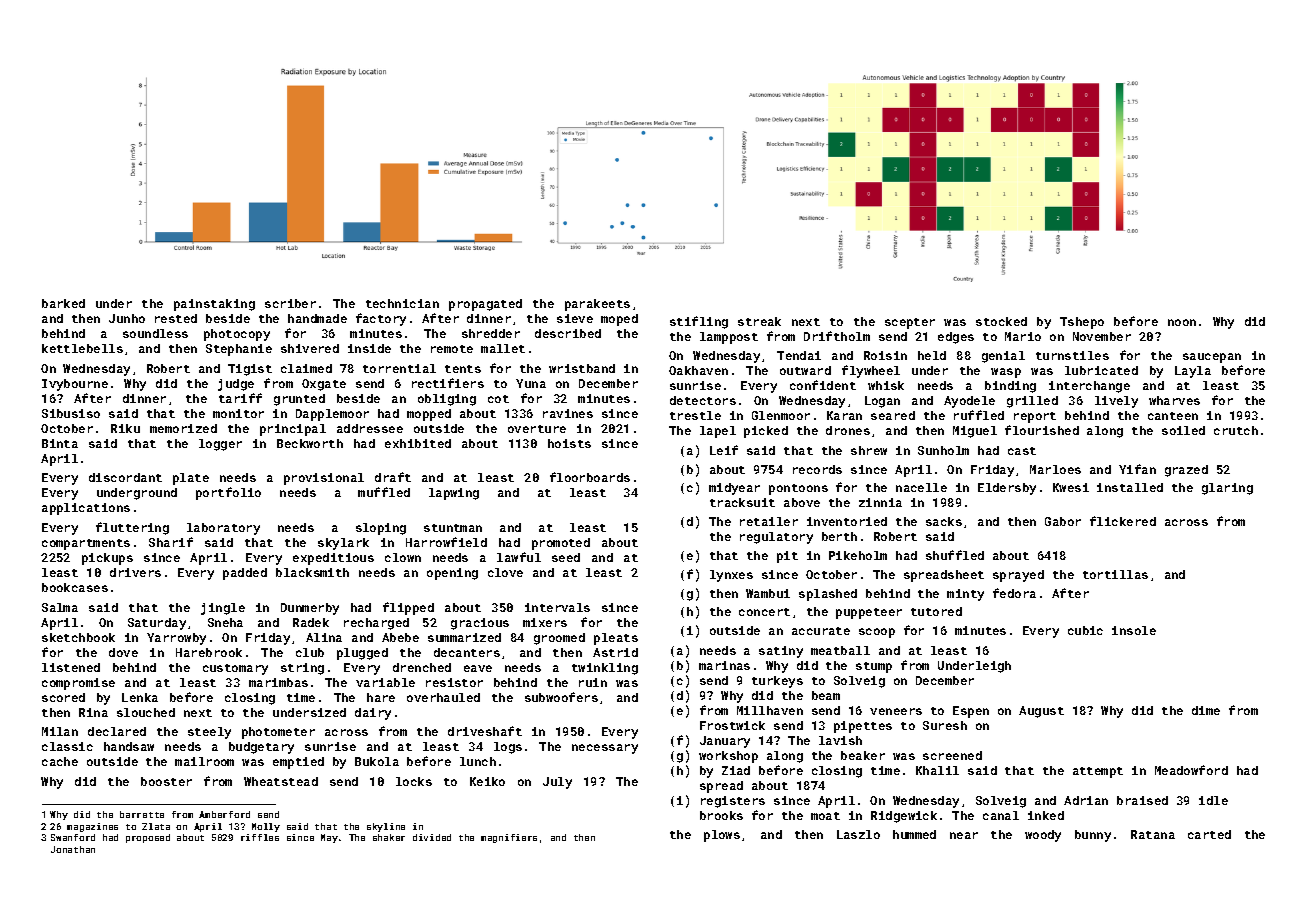 Image resolution: width=1308 pixels, height=924 pixels. What do you see at coordinates (509, 838) in the screenshot?
I see `magnifiers` at bounding box center [509, 838].
